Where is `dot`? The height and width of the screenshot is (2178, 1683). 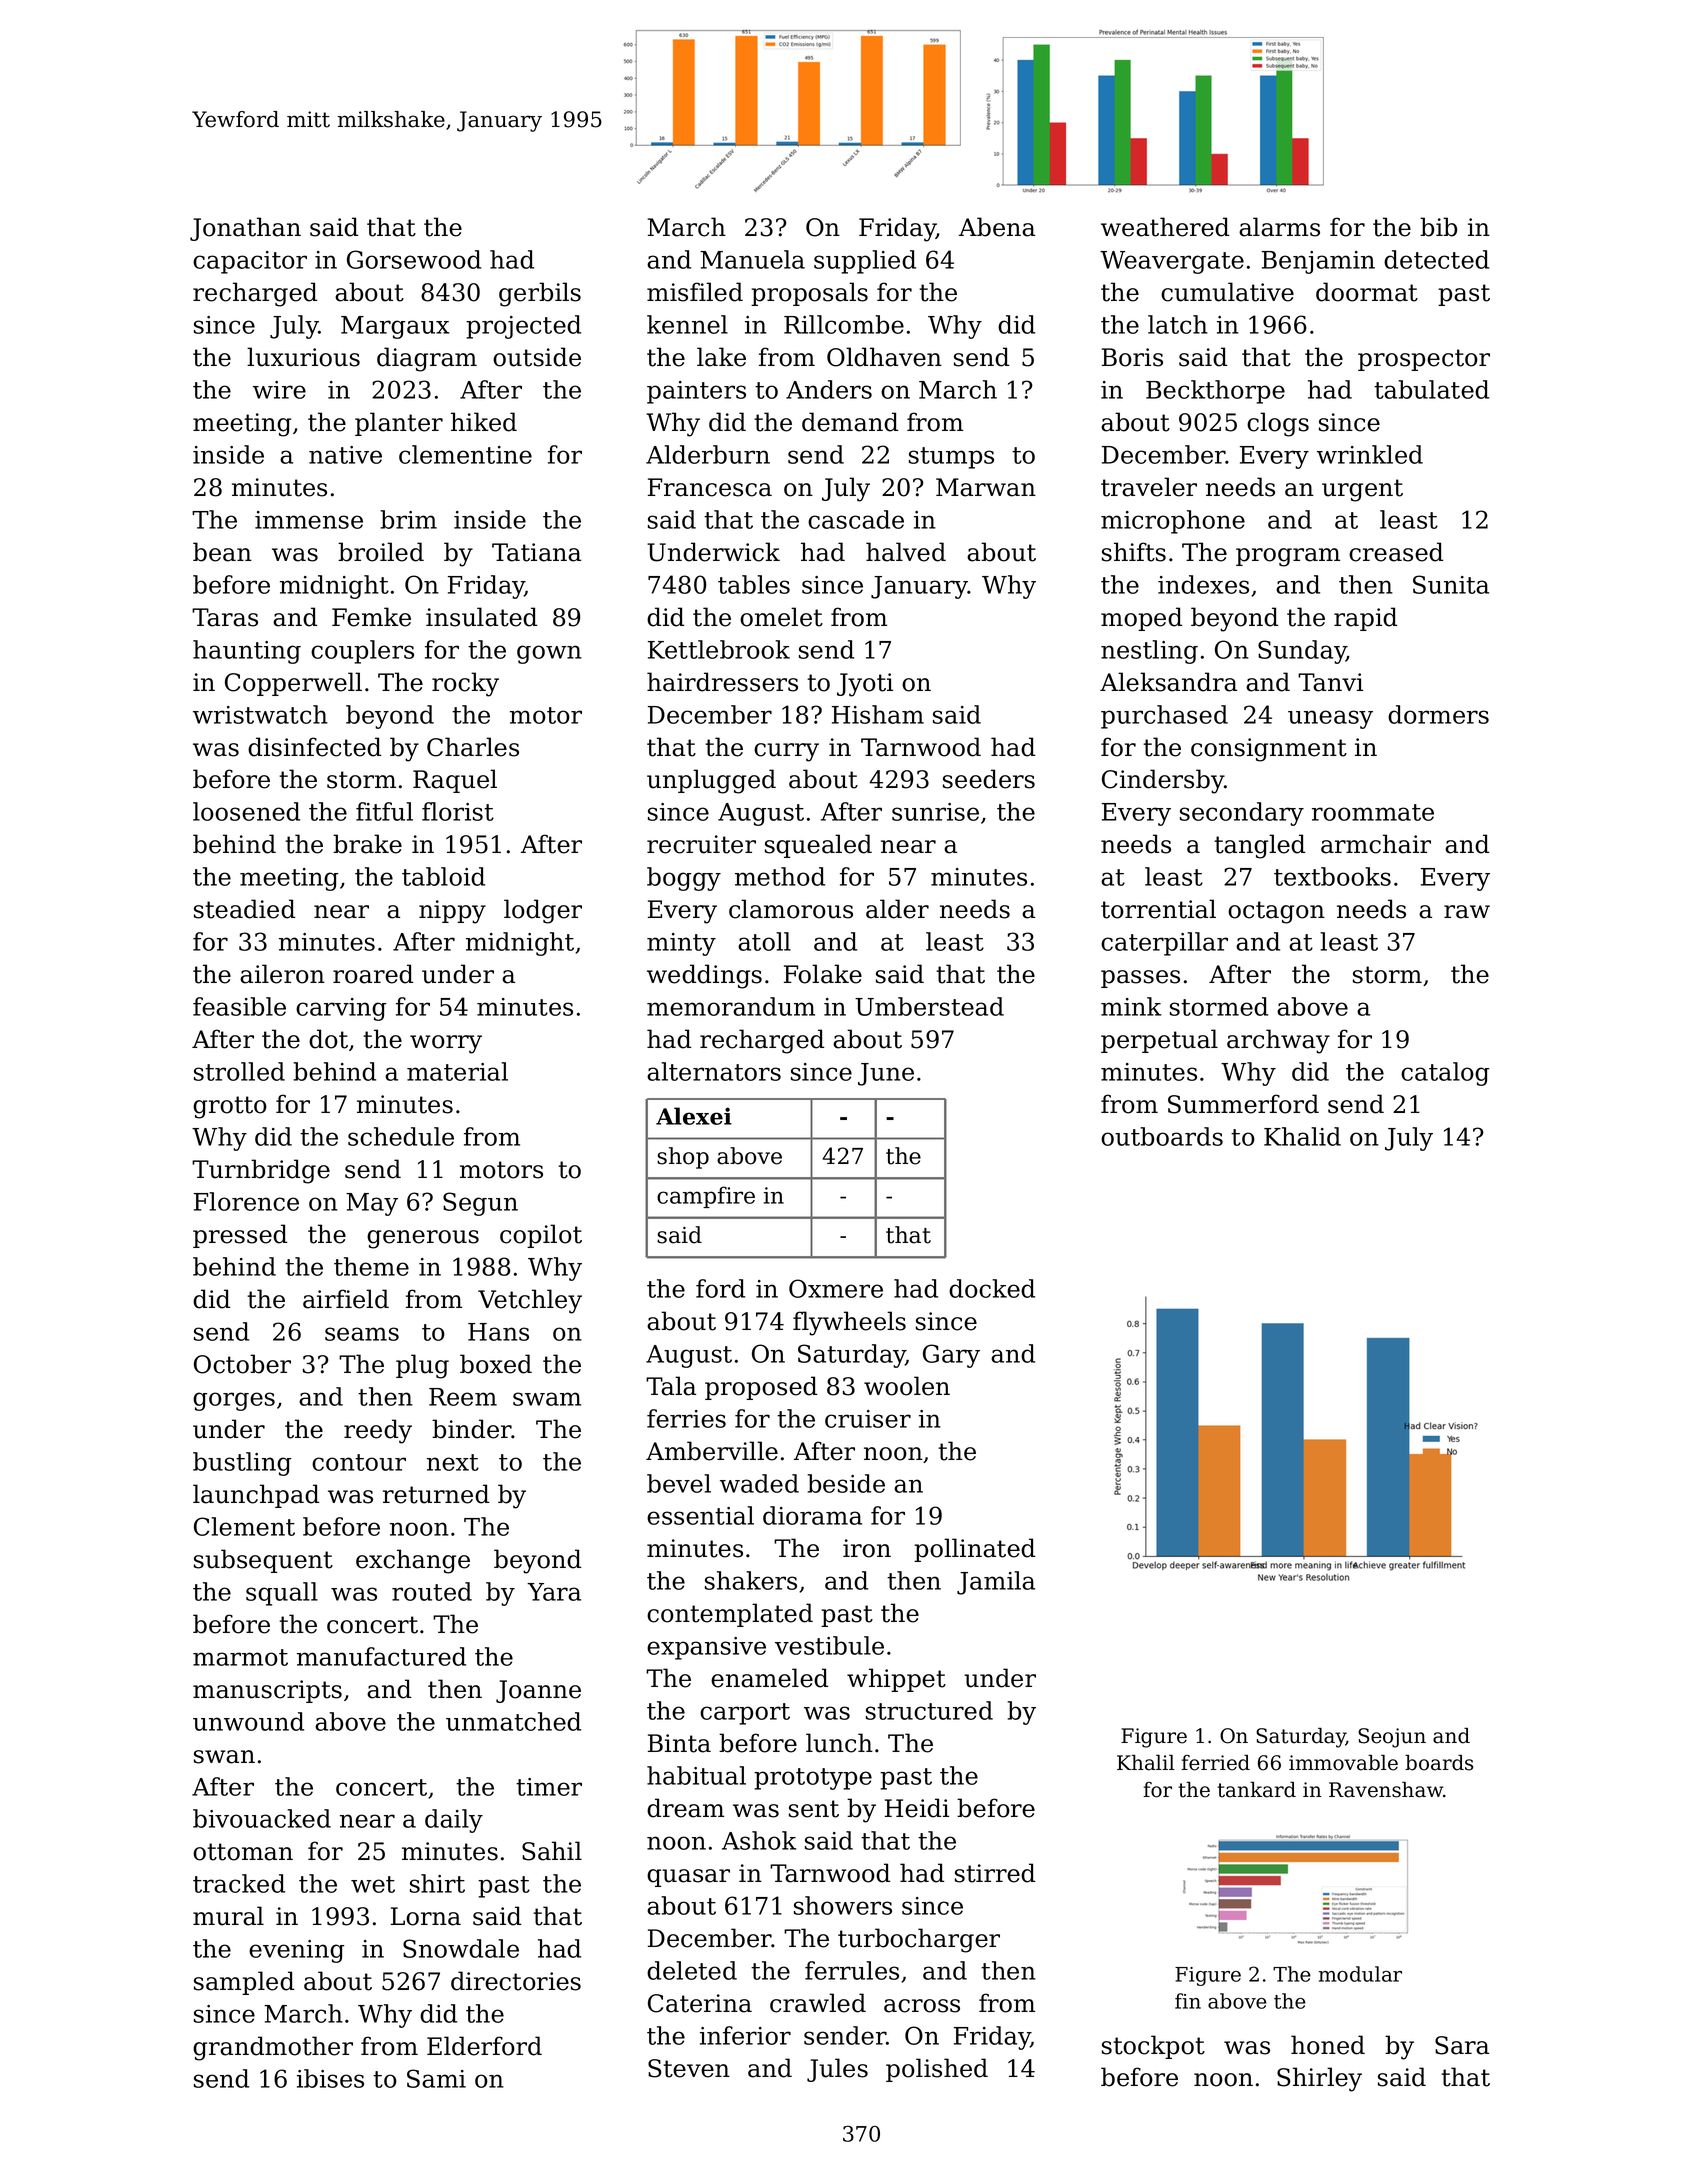 dot is located at coordinates (328, 1039).
